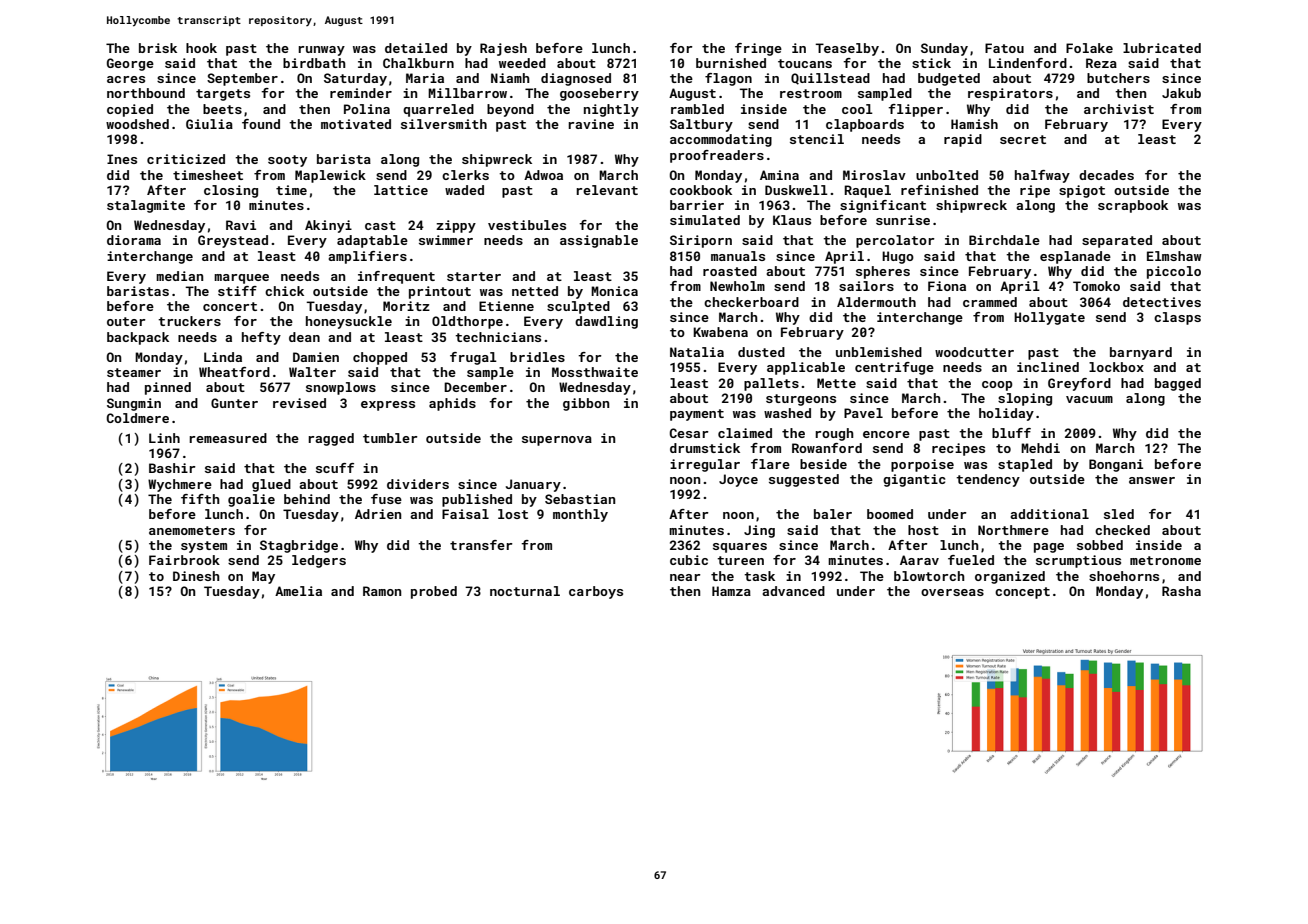 The width and height of the screenshot is (1308, 924). I want to click on fringe, so click(758, 49).
